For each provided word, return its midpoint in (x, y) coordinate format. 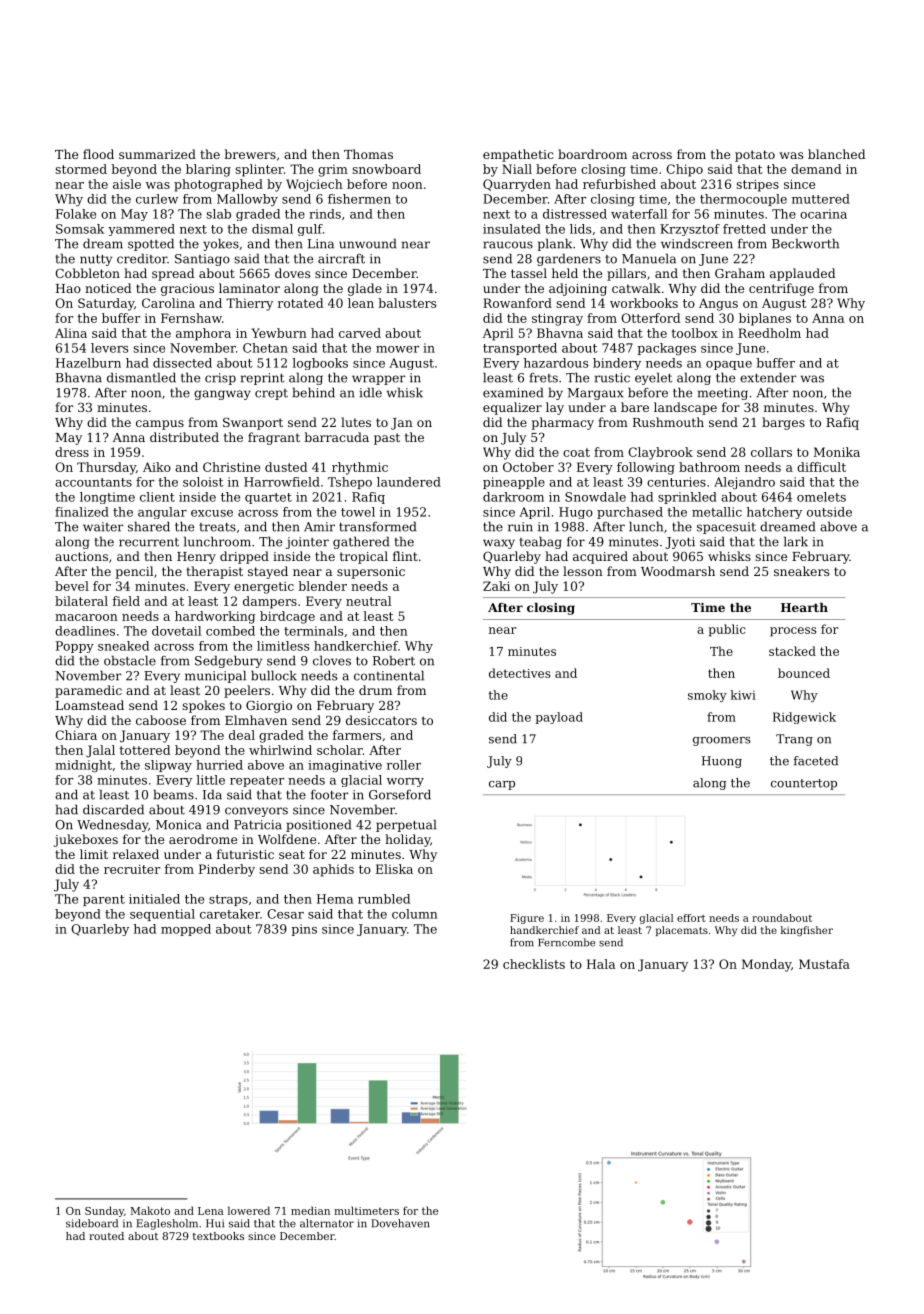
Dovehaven (400, 1223)
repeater (257, 781)
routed (106, 1236)
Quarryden (517, 185)
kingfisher (807, 931)
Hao (68, 288)
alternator (327, 1223)
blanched (837, 154)
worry (405, 782)
